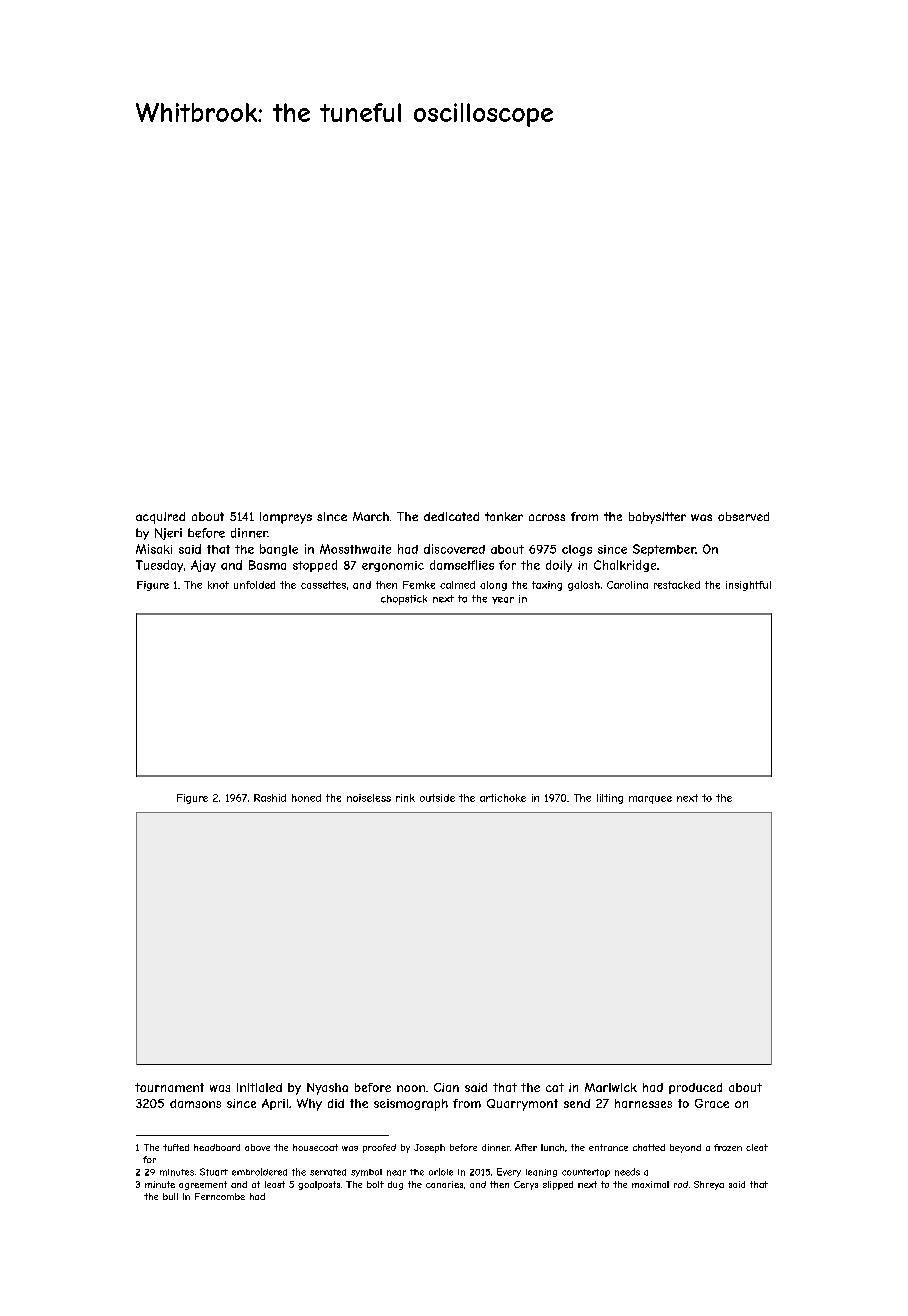 The width and height of the screenshot is (908, 1316). What do you see at coordinates (709, 1185) in the screenshot?
I see `Shreya` at bounding box center [709, 1185].
